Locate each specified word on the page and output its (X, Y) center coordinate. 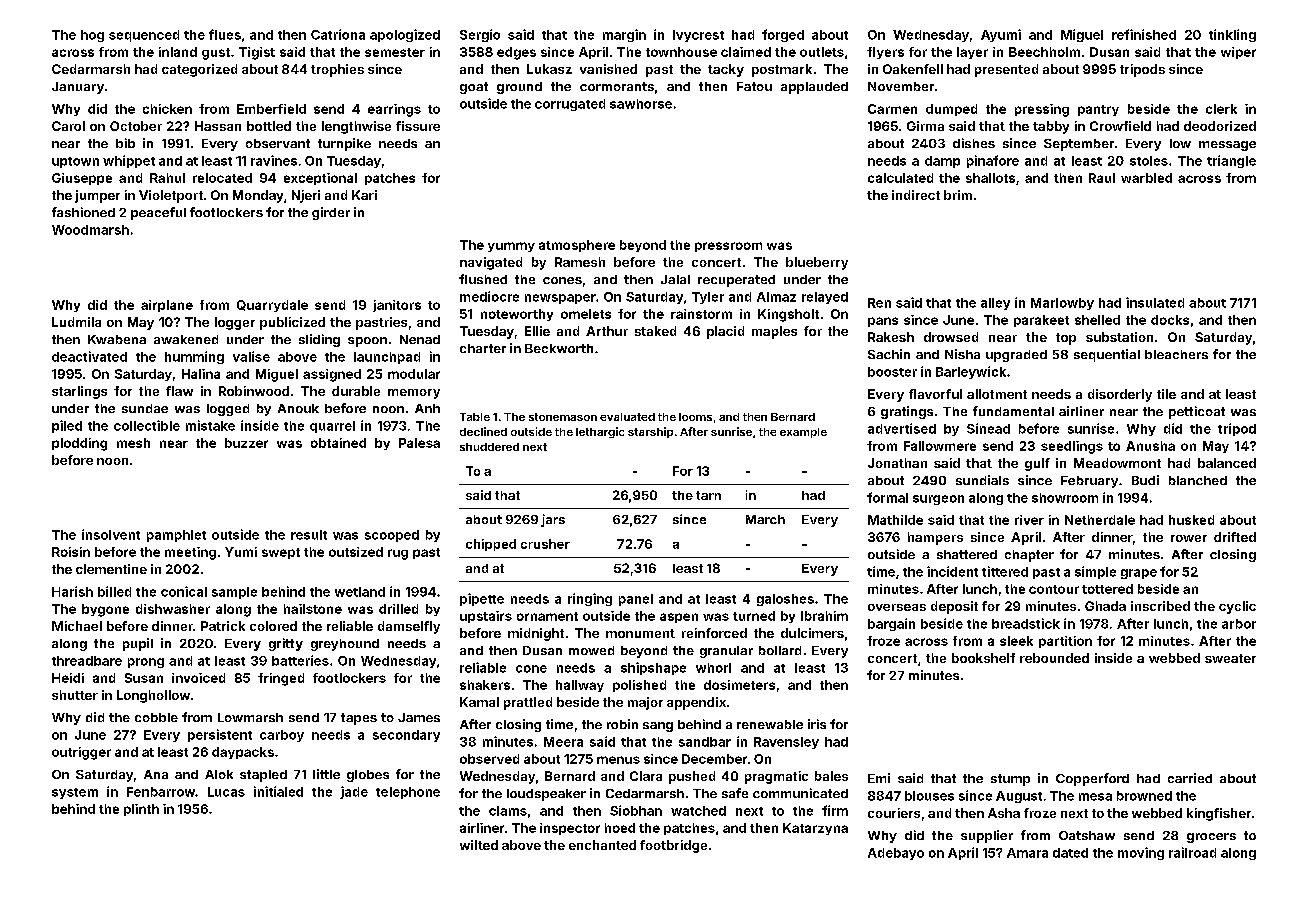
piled (67, 426)
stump (1010, 780)
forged (783, 35)
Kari (364, 195)
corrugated (570, 105)
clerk (1221, 109)
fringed (281, 679)
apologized (405, 35)
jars (553, 520)
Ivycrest (698, 36)
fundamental (1013, 411)
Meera (563, 742)
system (75, 793)
